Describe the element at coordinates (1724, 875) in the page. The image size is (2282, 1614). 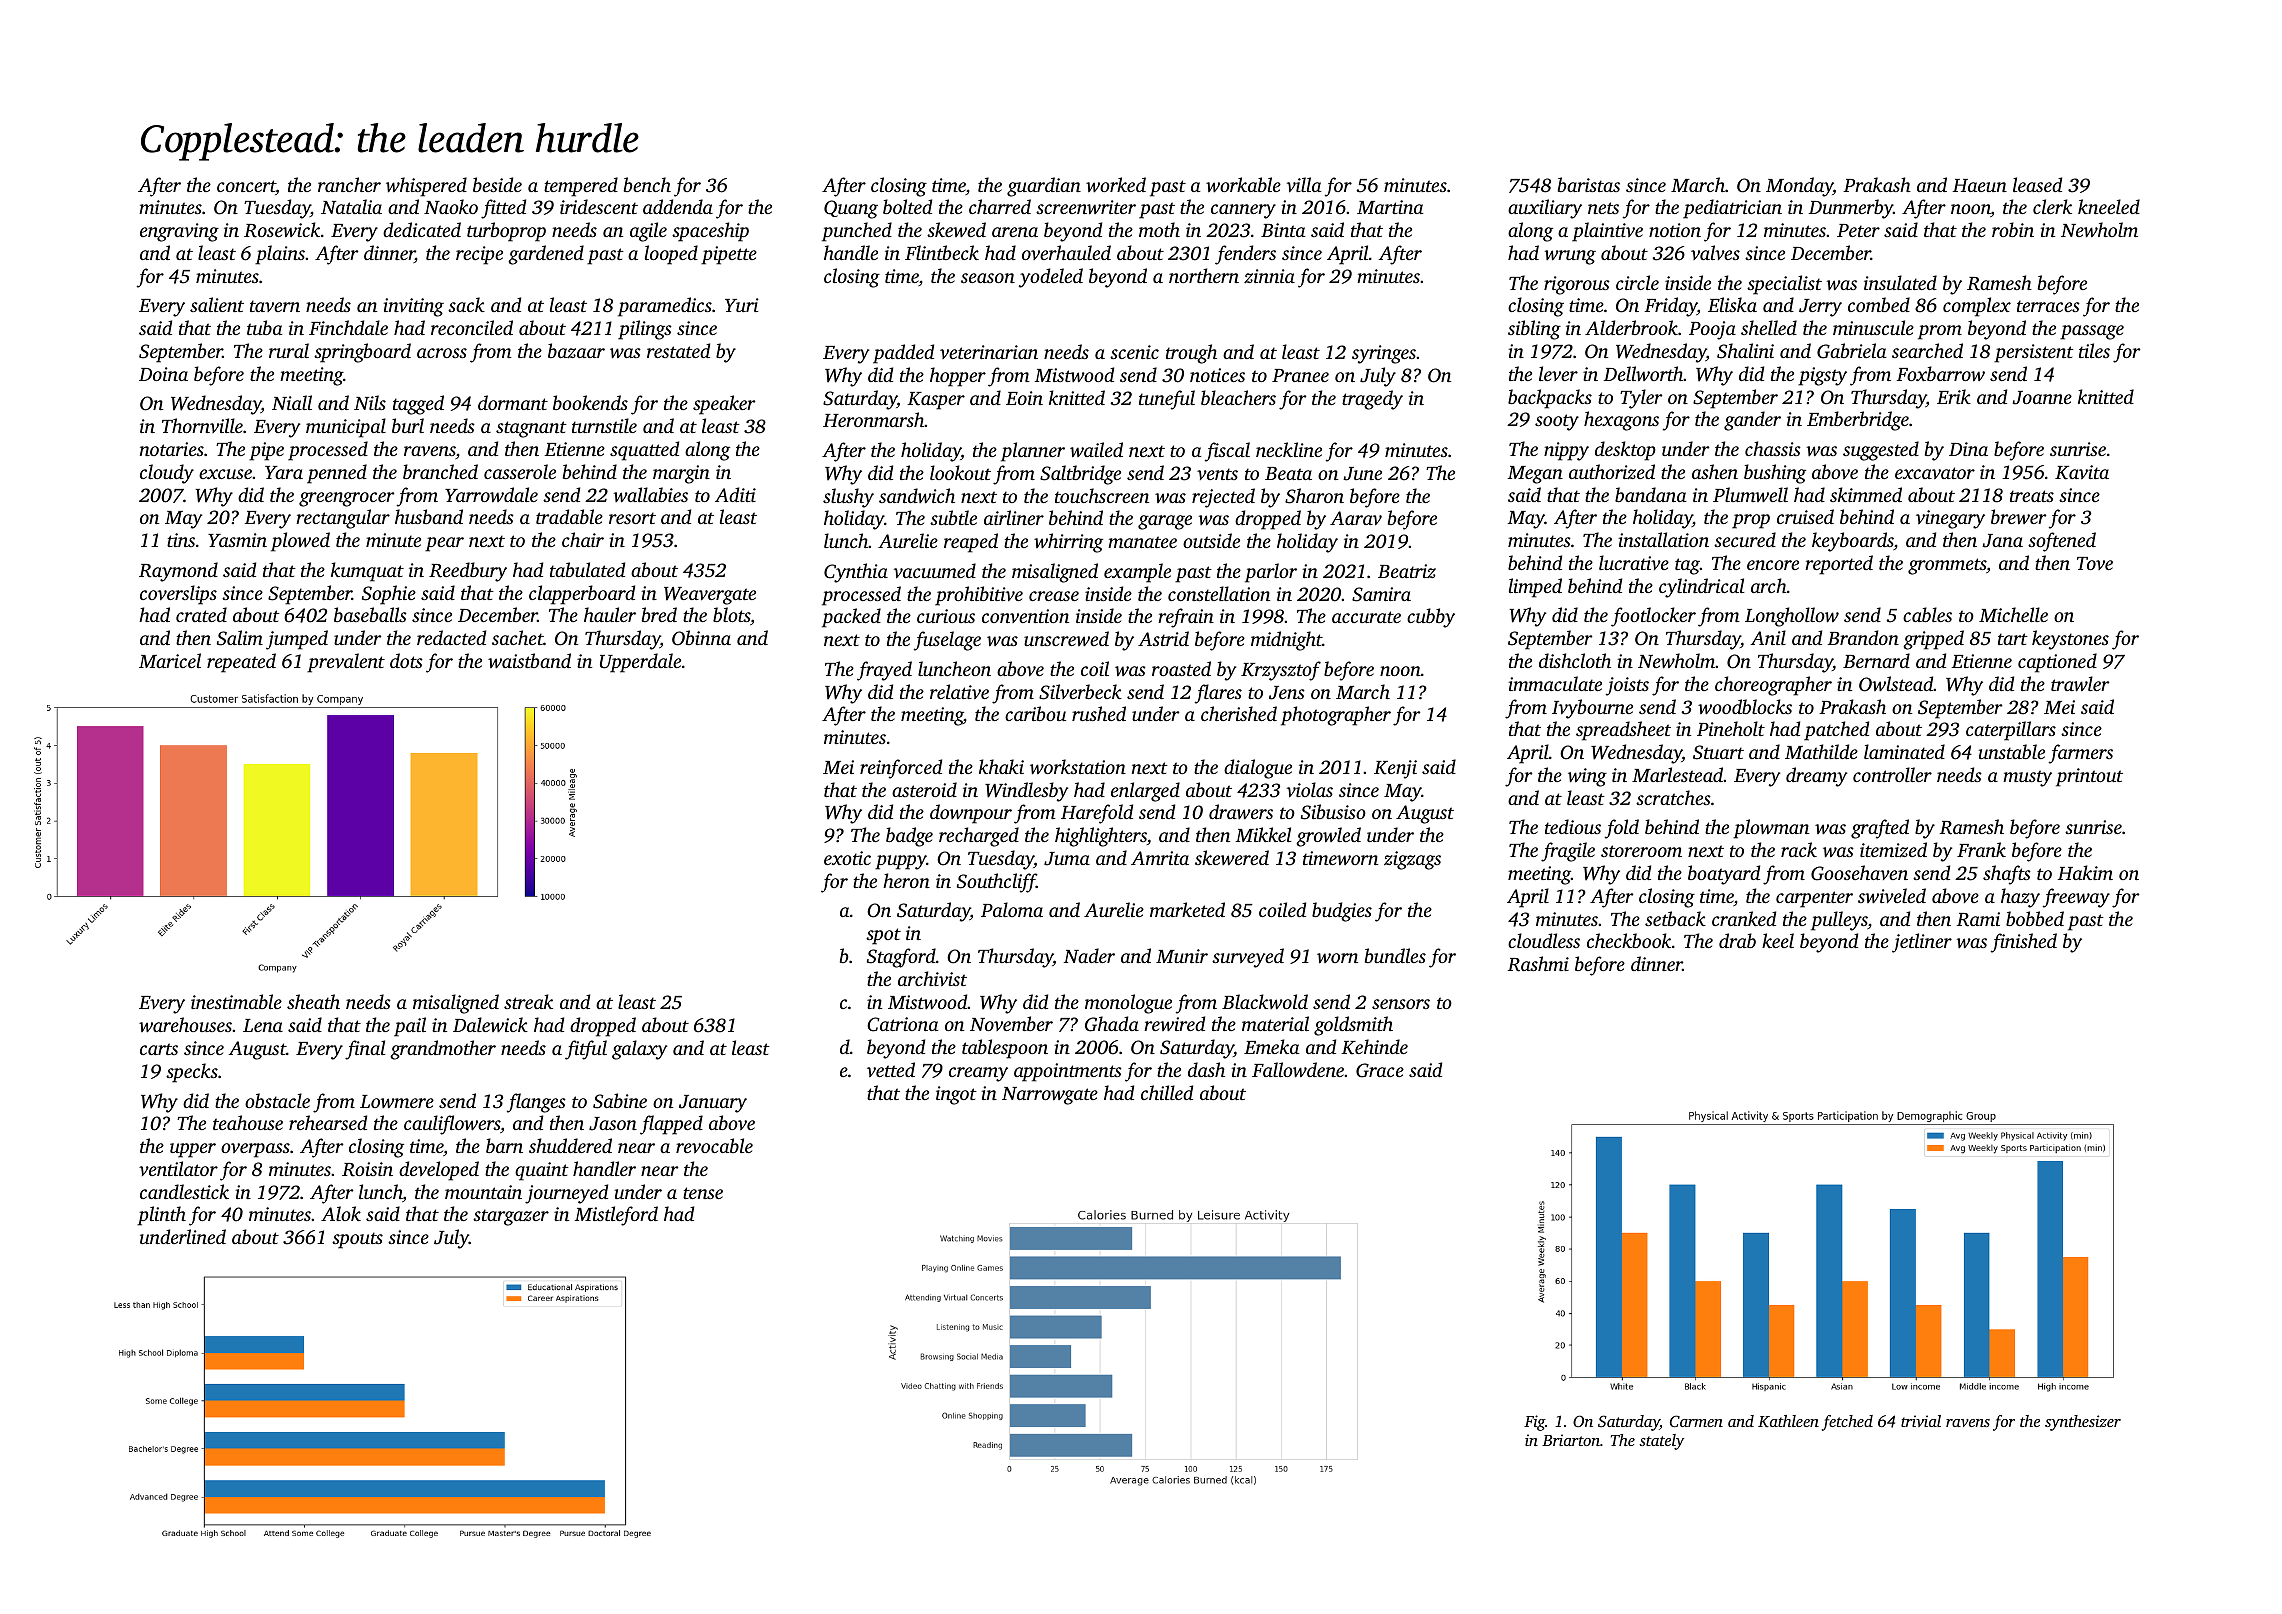
I see `boatyard` at that location.
